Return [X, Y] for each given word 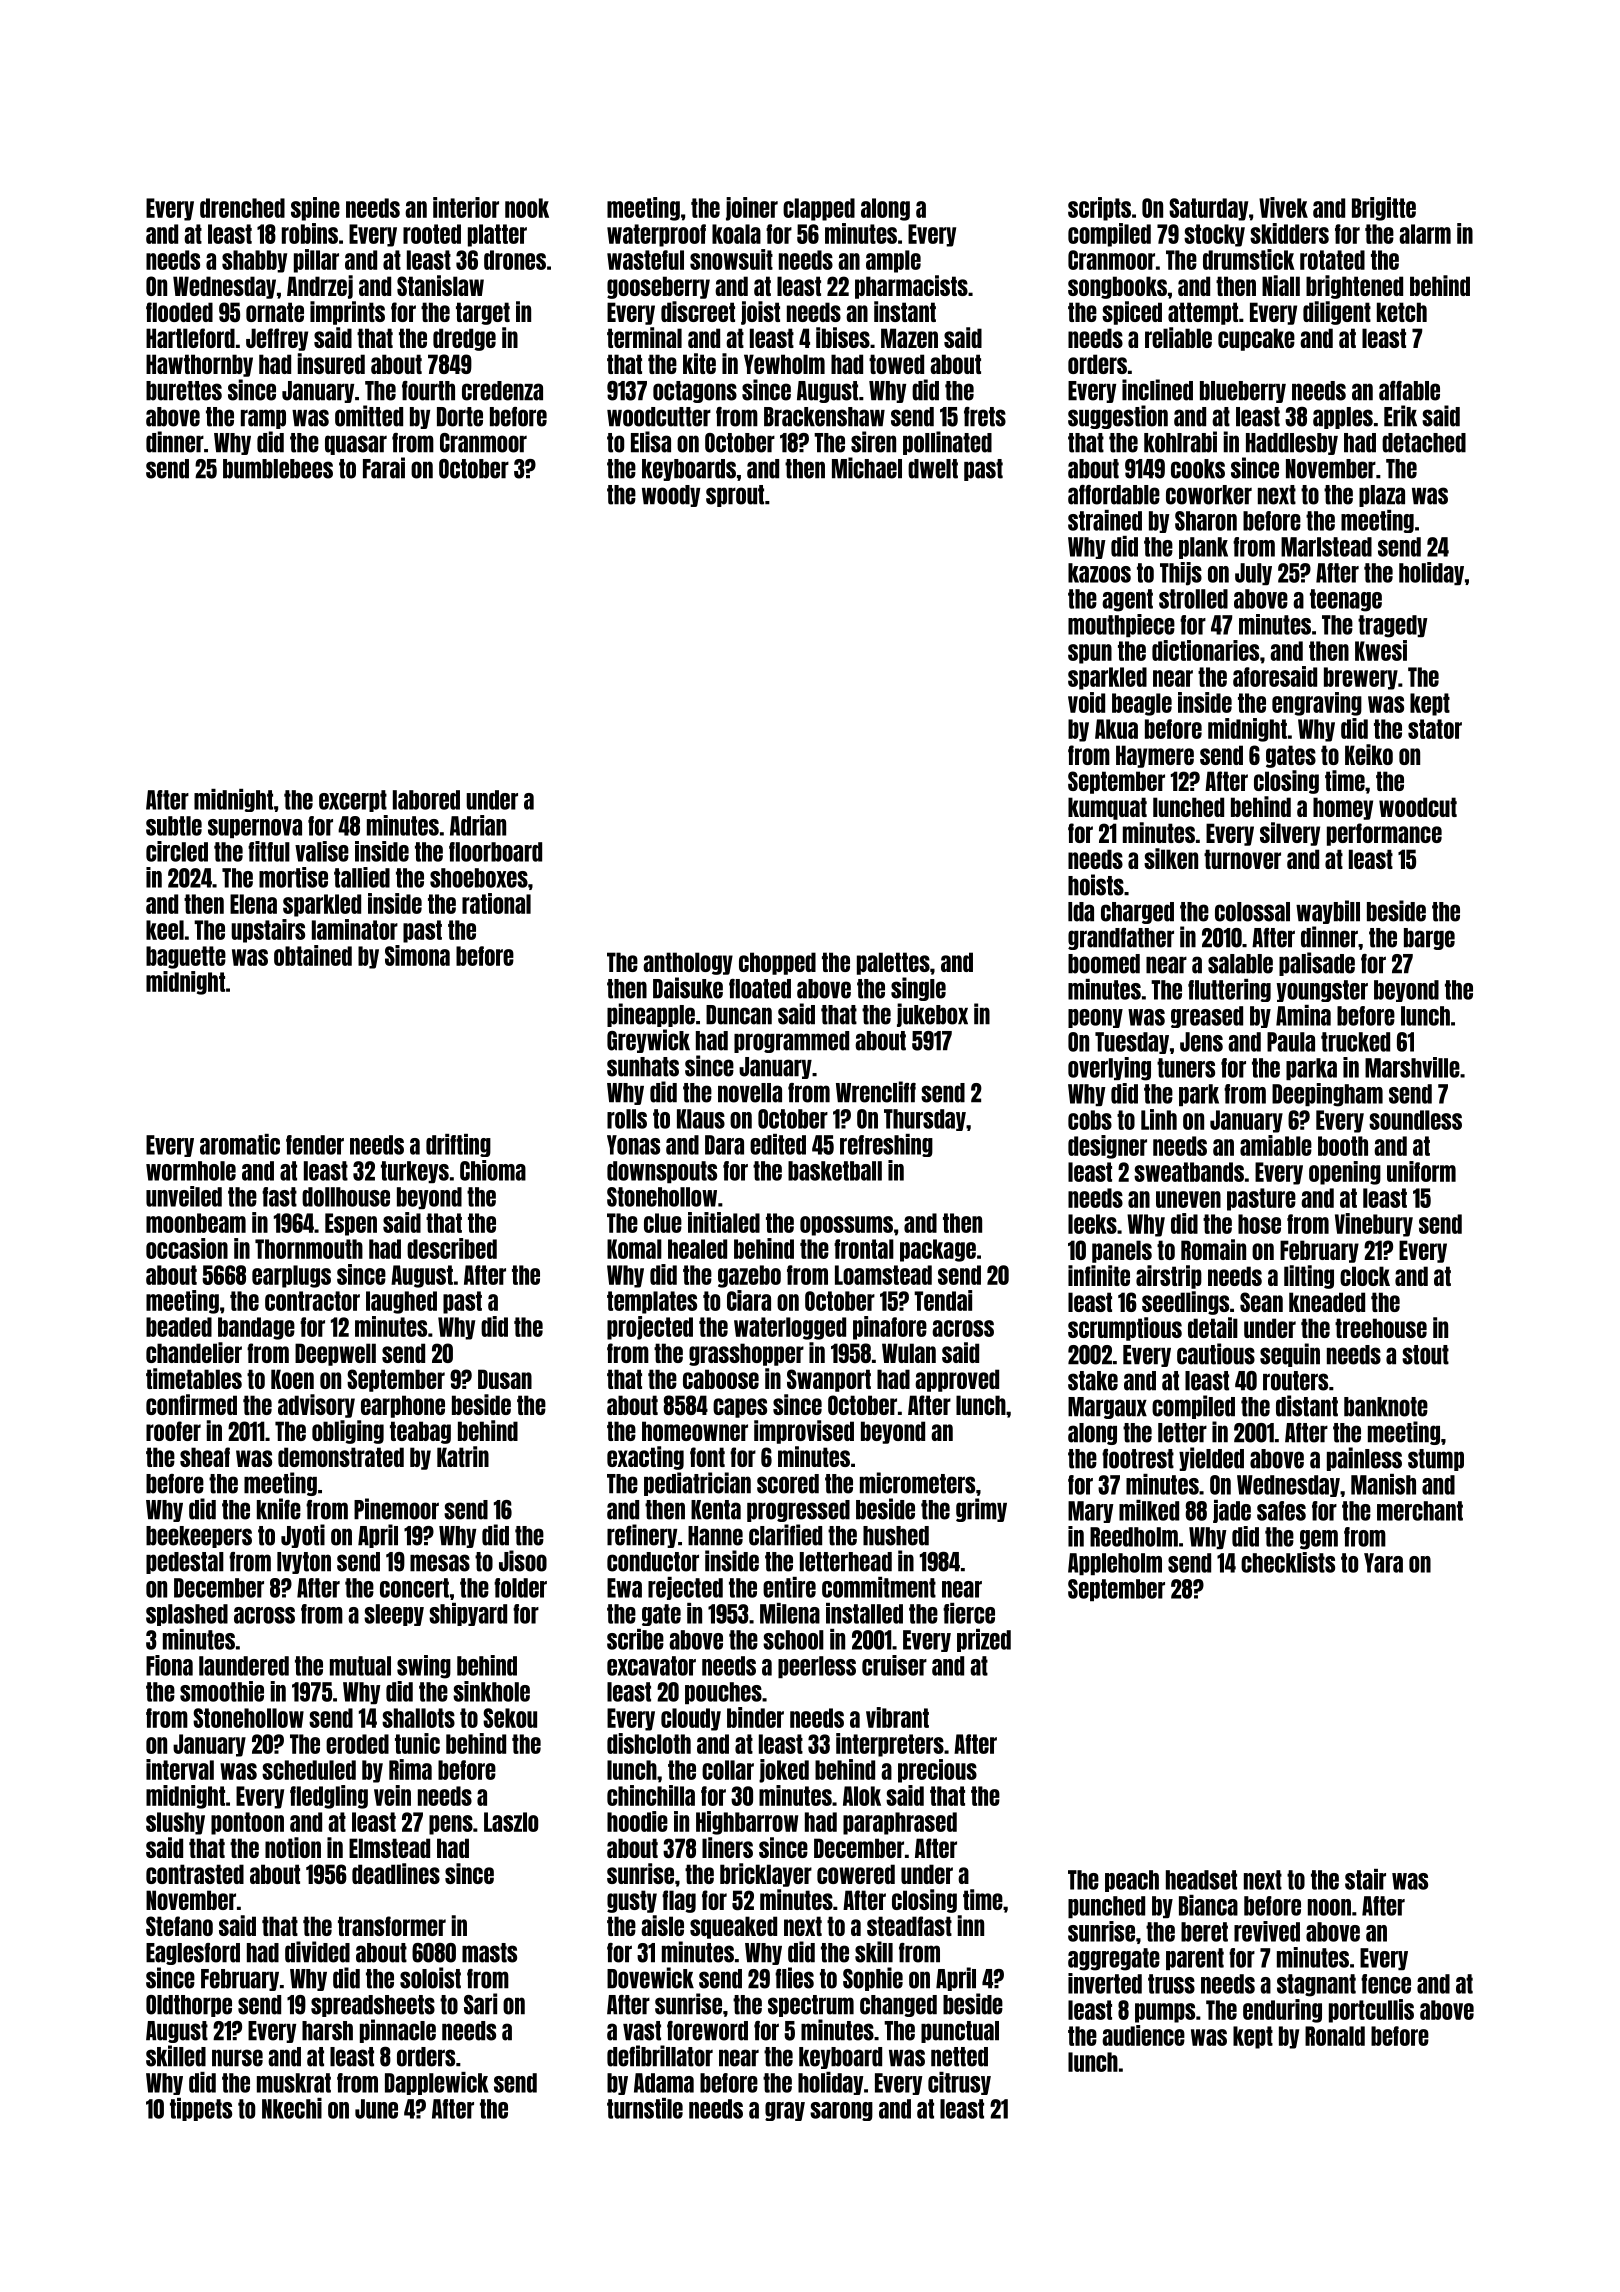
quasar [356, 445]
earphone [403, 1406]
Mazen [909, 338]
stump [1436, 1460]
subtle [174, 826]
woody [671, 496]
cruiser [894, 1665]
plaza [1382, 496]
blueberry [1243, 392]
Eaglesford [193, 1954]
